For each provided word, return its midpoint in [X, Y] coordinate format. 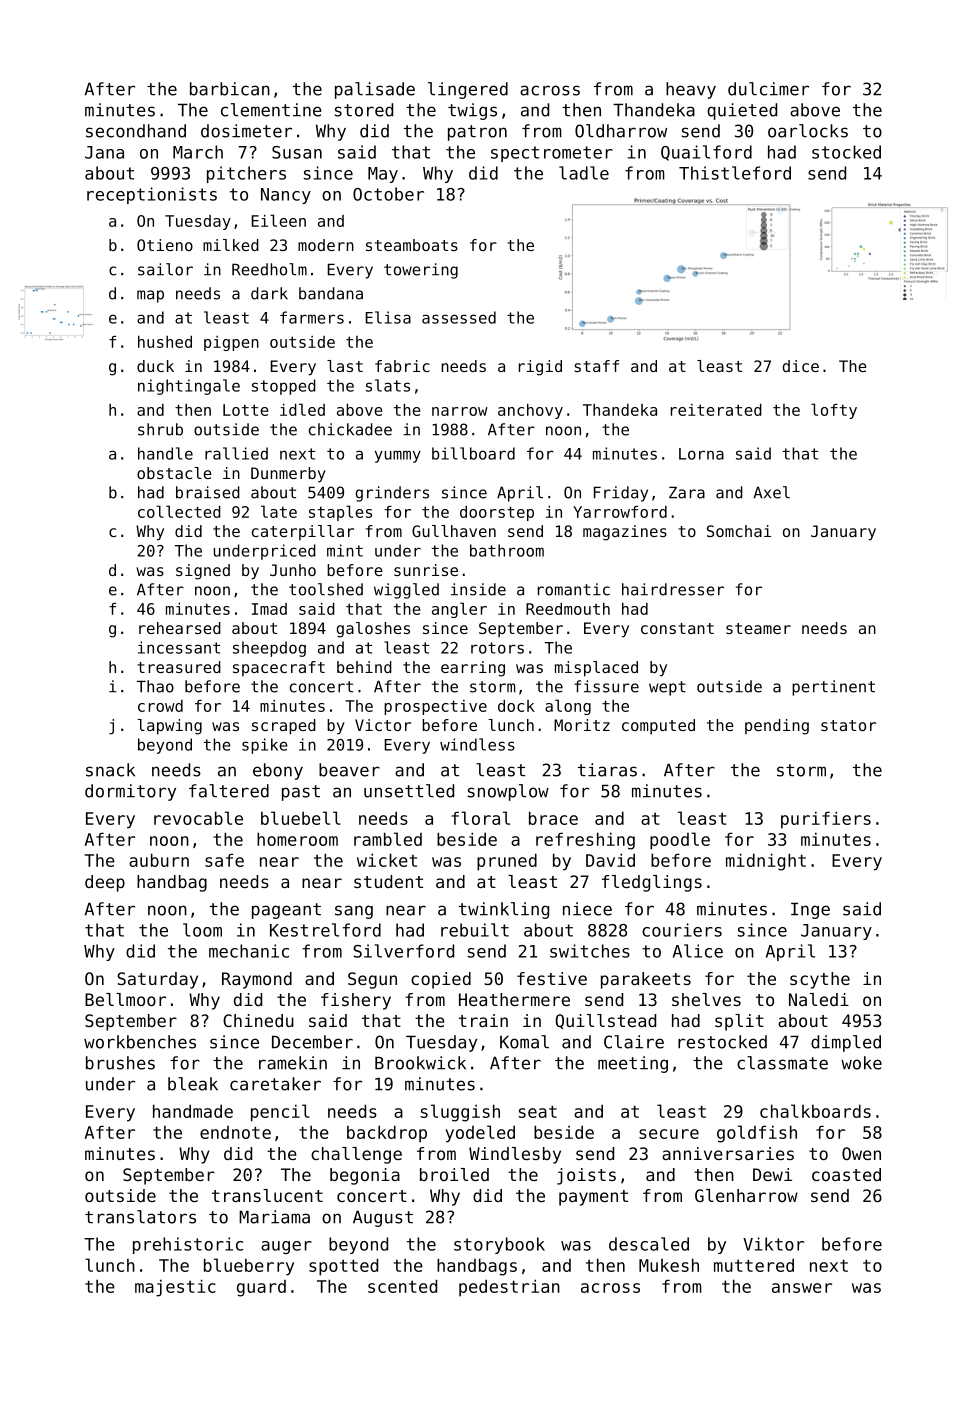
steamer [758, 628]
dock [516, 706]
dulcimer [768, 89]
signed [203, 572]
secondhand [136, 131]
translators [140, 1217]
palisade [375, 90]
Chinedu [258, 1020]
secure [669, 1134]
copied [441, 980]
